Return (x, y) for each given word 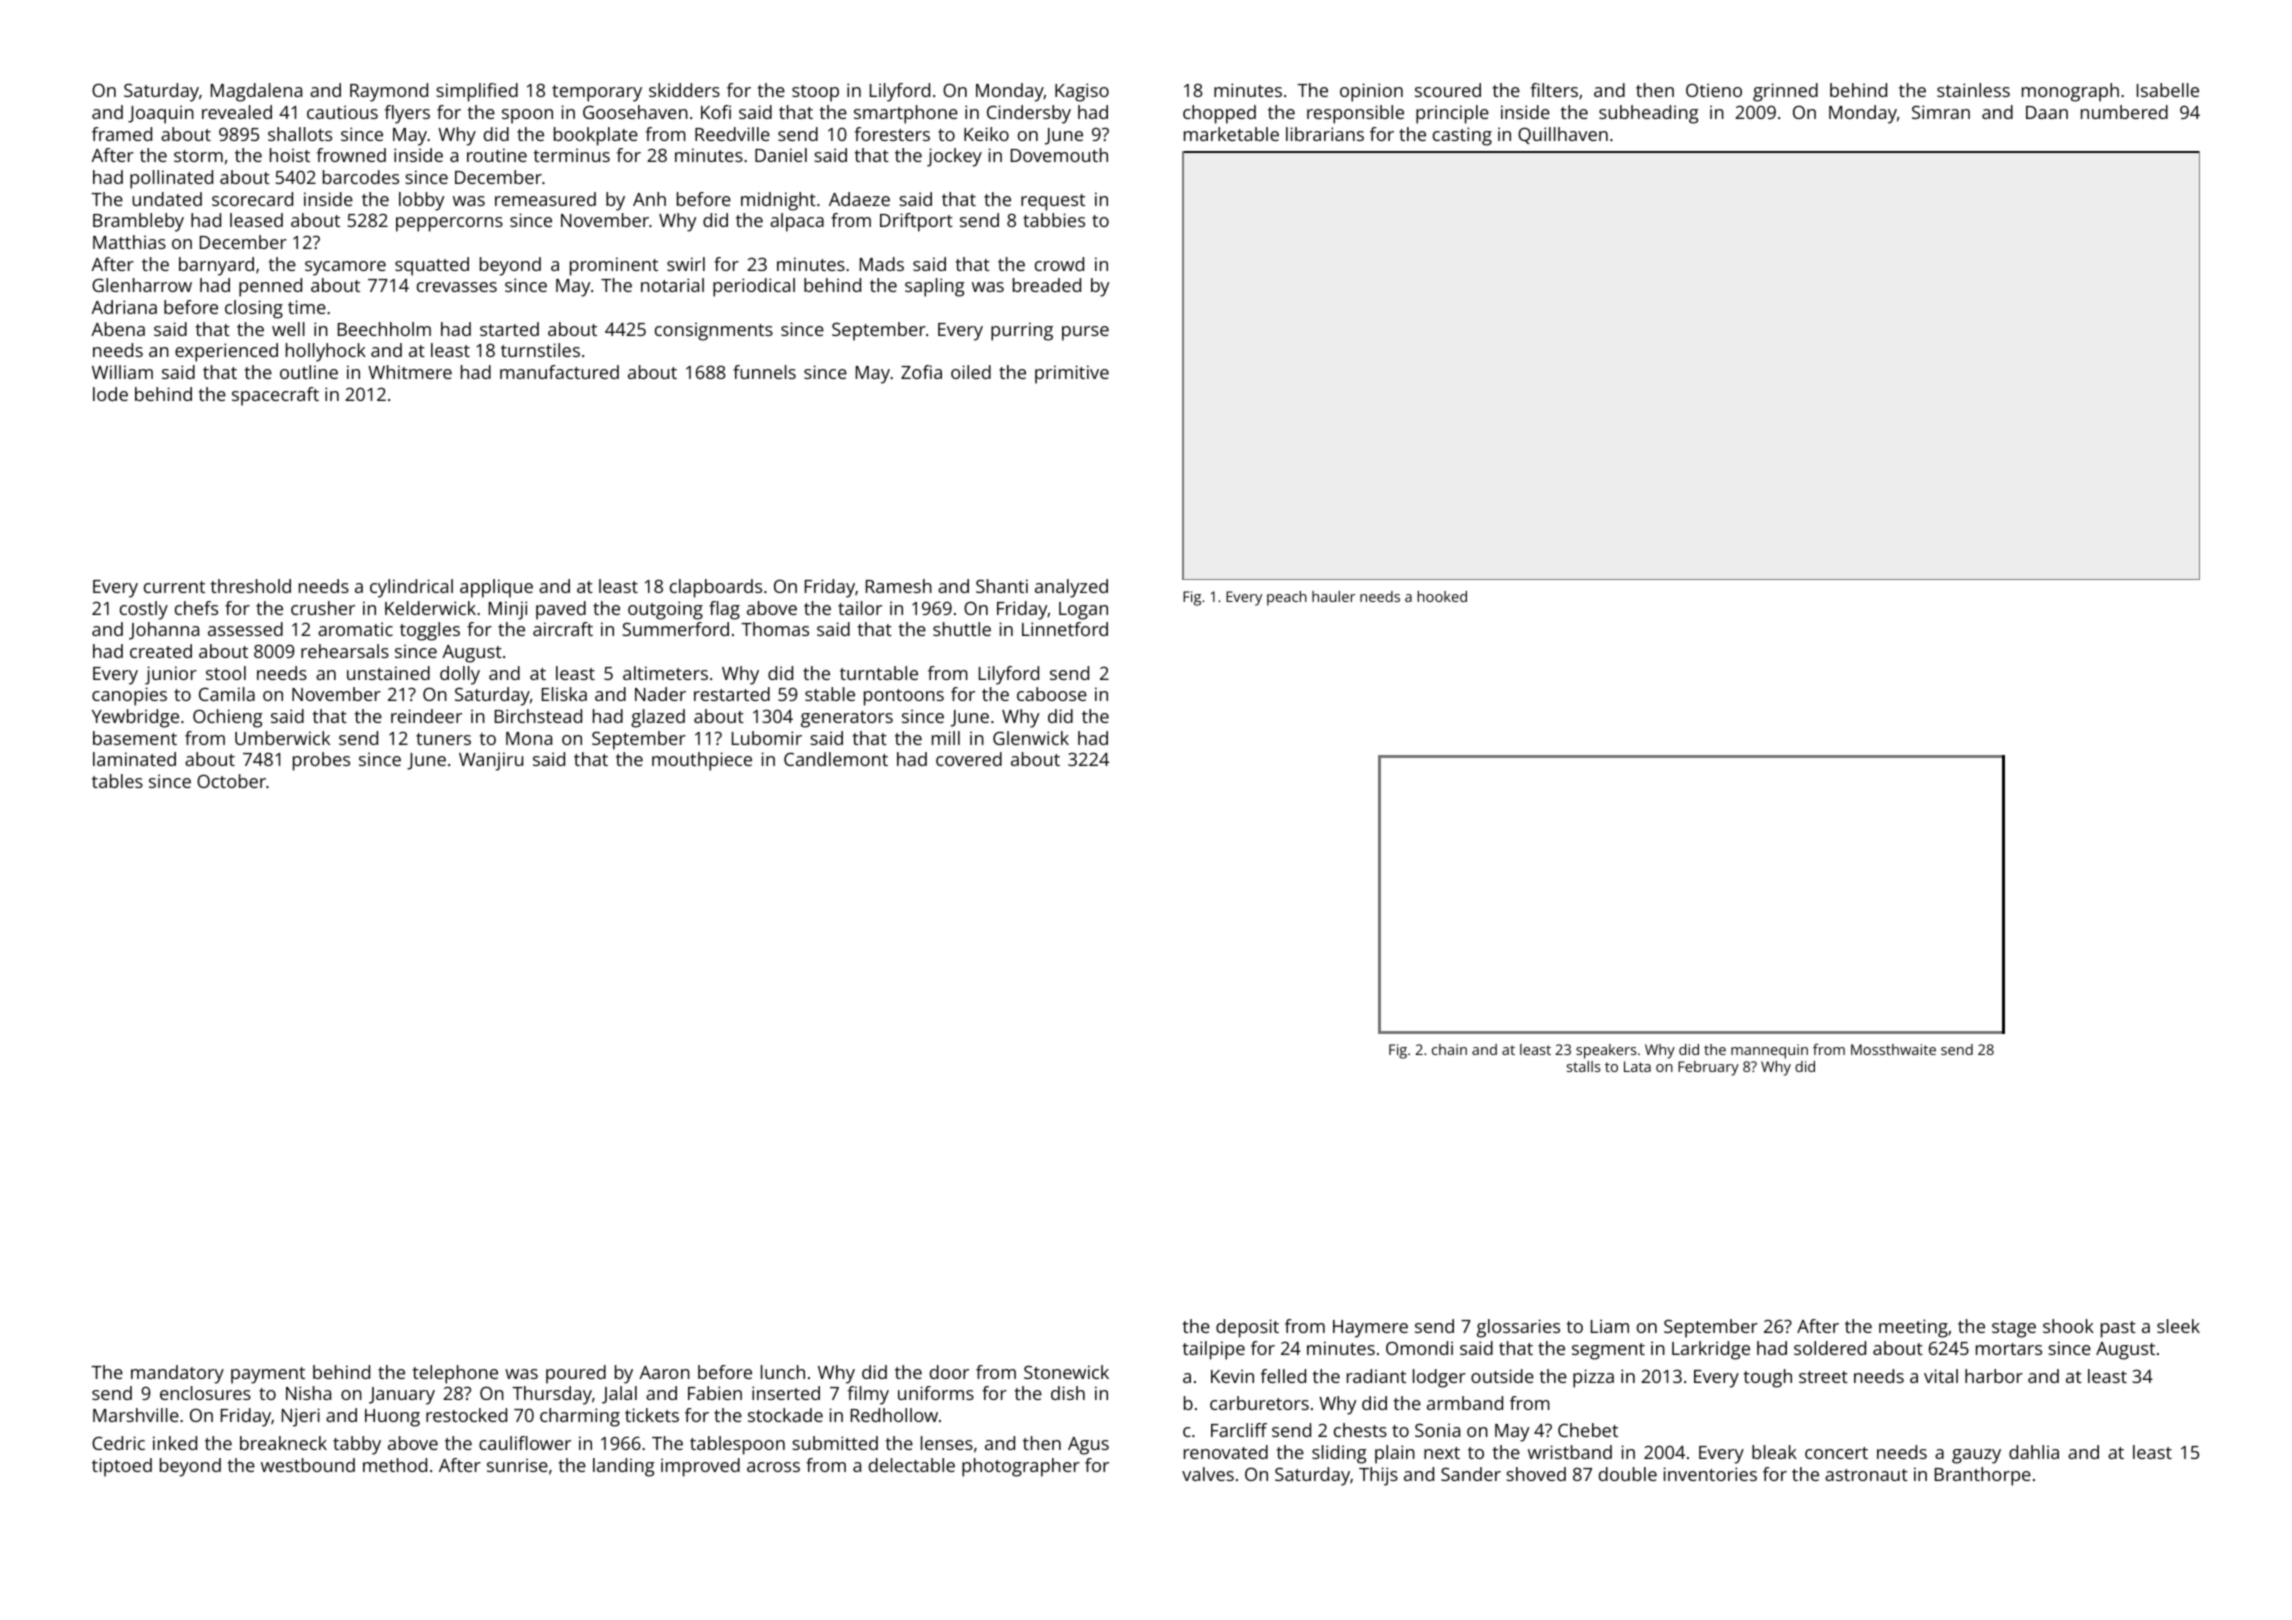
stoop (815, 93)
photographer (1021, 1467)
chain (1449, 1049)
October (231, 781)
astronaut (1866, 1475)
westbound (308, 1465)
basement (135, 738)
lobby (421, 201)
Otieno (1714, 90)
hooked (1442, 596)
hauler (1333, 596)
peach (1287, 598)
